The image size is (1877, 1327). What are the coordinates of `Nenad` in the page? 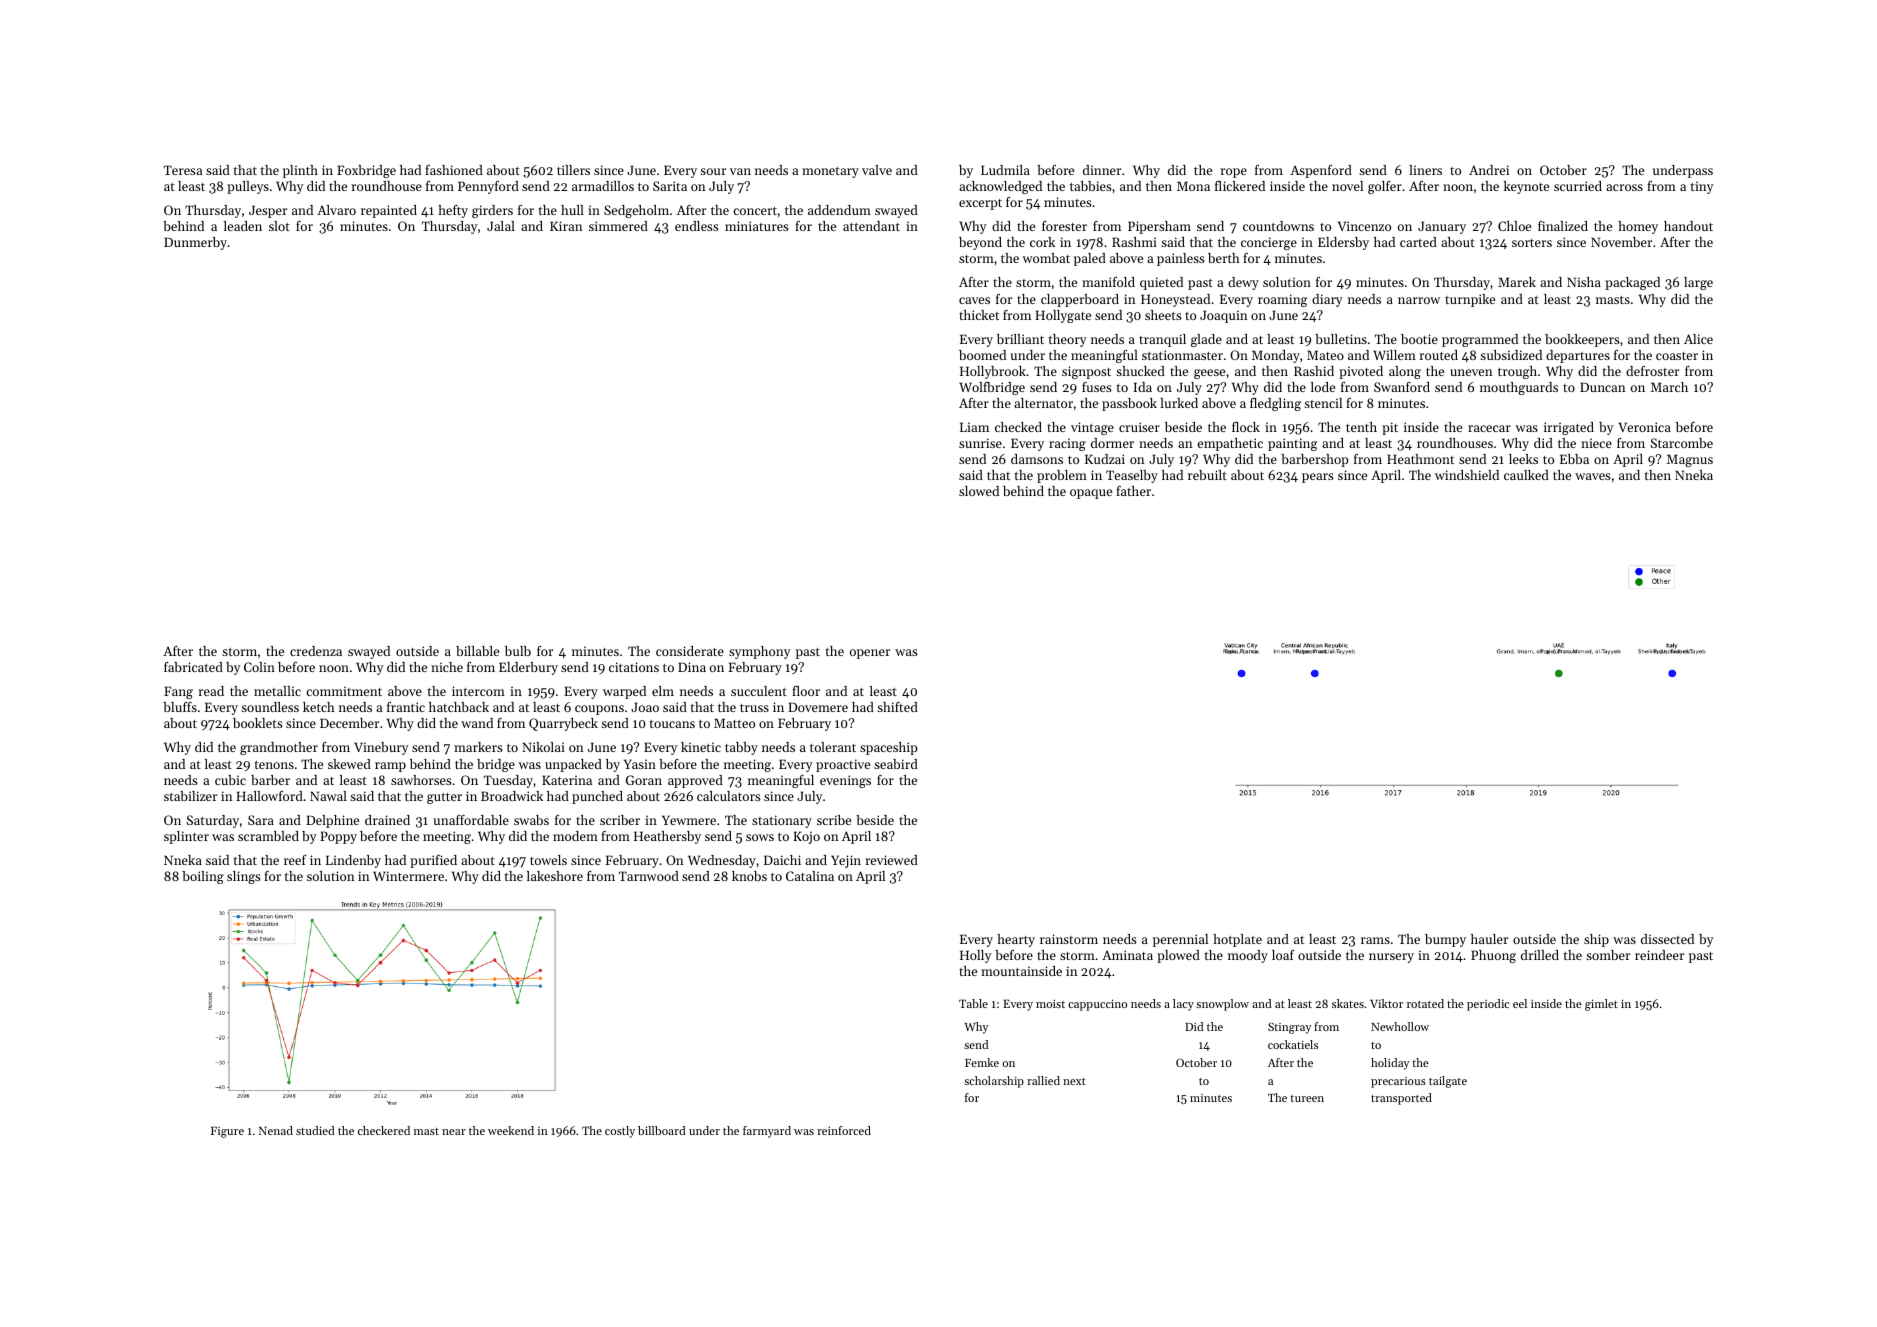 It's located at (276, 1130).
